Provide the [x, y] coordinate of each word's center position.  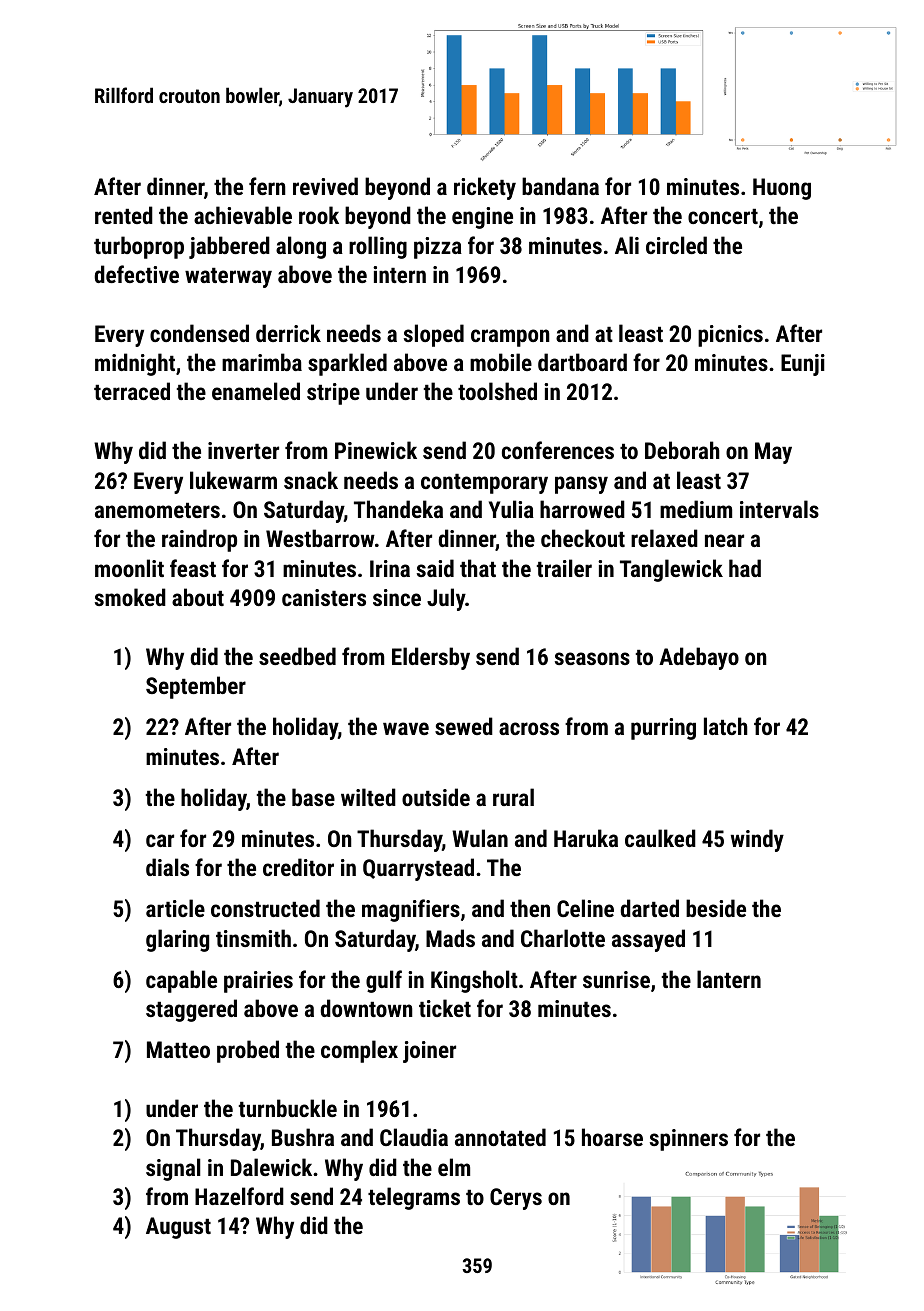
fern [267, 186]
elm [454, 1167]
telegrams [414, 1198]
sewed [464, 726]
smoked [130, 597]
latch [726, 726]
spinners [689, 1140]
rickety [485, 188]
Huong [782, 189]
